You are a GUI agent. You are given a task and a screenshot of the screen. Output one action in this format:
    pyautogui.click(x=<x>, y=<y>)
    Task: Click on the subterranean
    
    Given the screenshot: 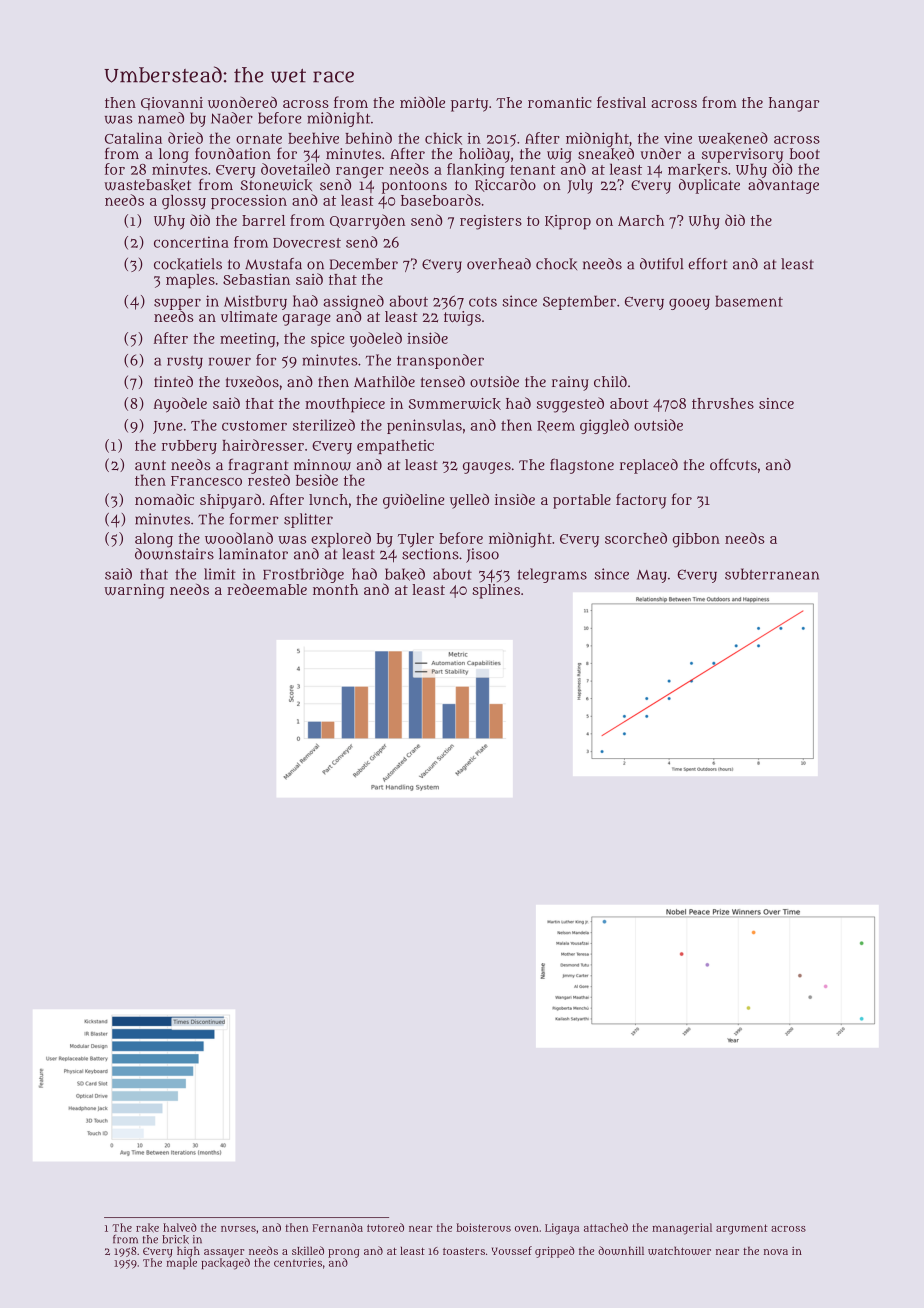 What is the action you would take?
    pyautogui.click(x=772, y=574)
